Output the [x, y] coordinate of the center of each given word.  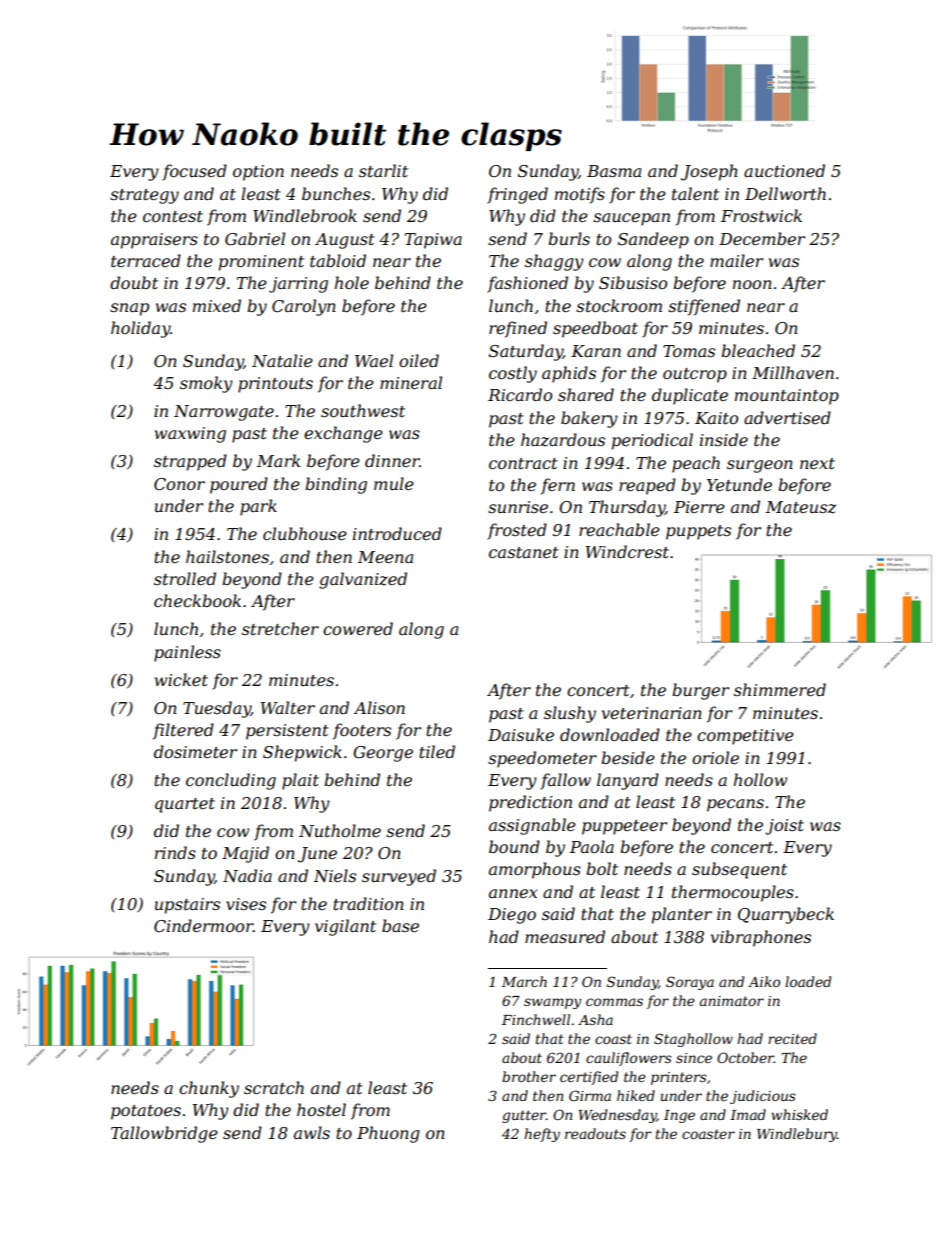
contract [523, 463]
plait [300, 781]
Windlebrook [305, 215]
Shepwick [302, 753]
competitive [745, 737]
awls [312, 1132]
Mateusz [801, 507]
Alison [379, 707]
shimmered [780, 689]
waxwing [190, 435]
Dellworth [785, 193]
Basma [614, 171]
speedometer [542, 759]
